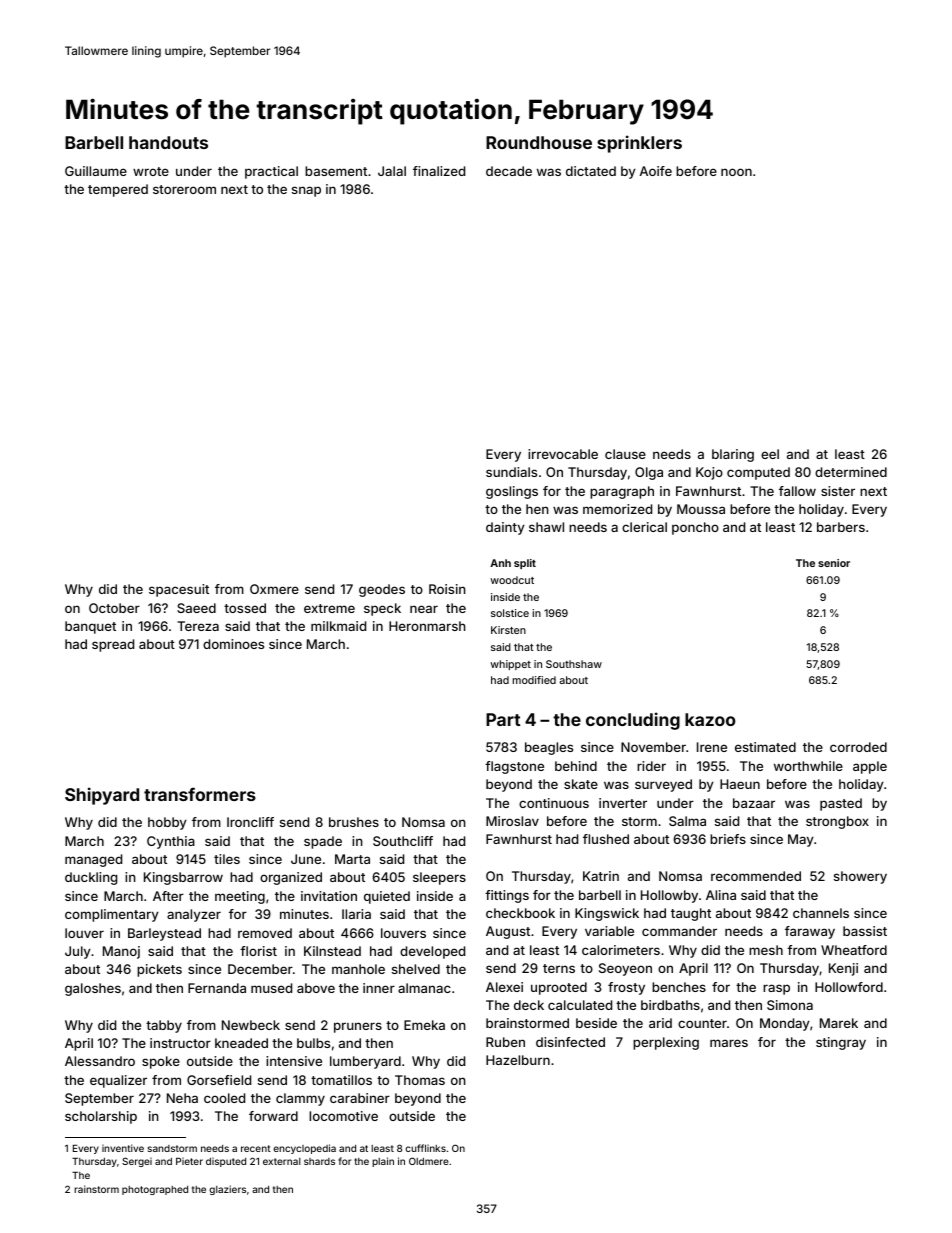 The height and width of the image is (1233, 952). What do you see at coordinates (168, 142) in the image?
I see `handouts` at bounding box center [168, 142].
